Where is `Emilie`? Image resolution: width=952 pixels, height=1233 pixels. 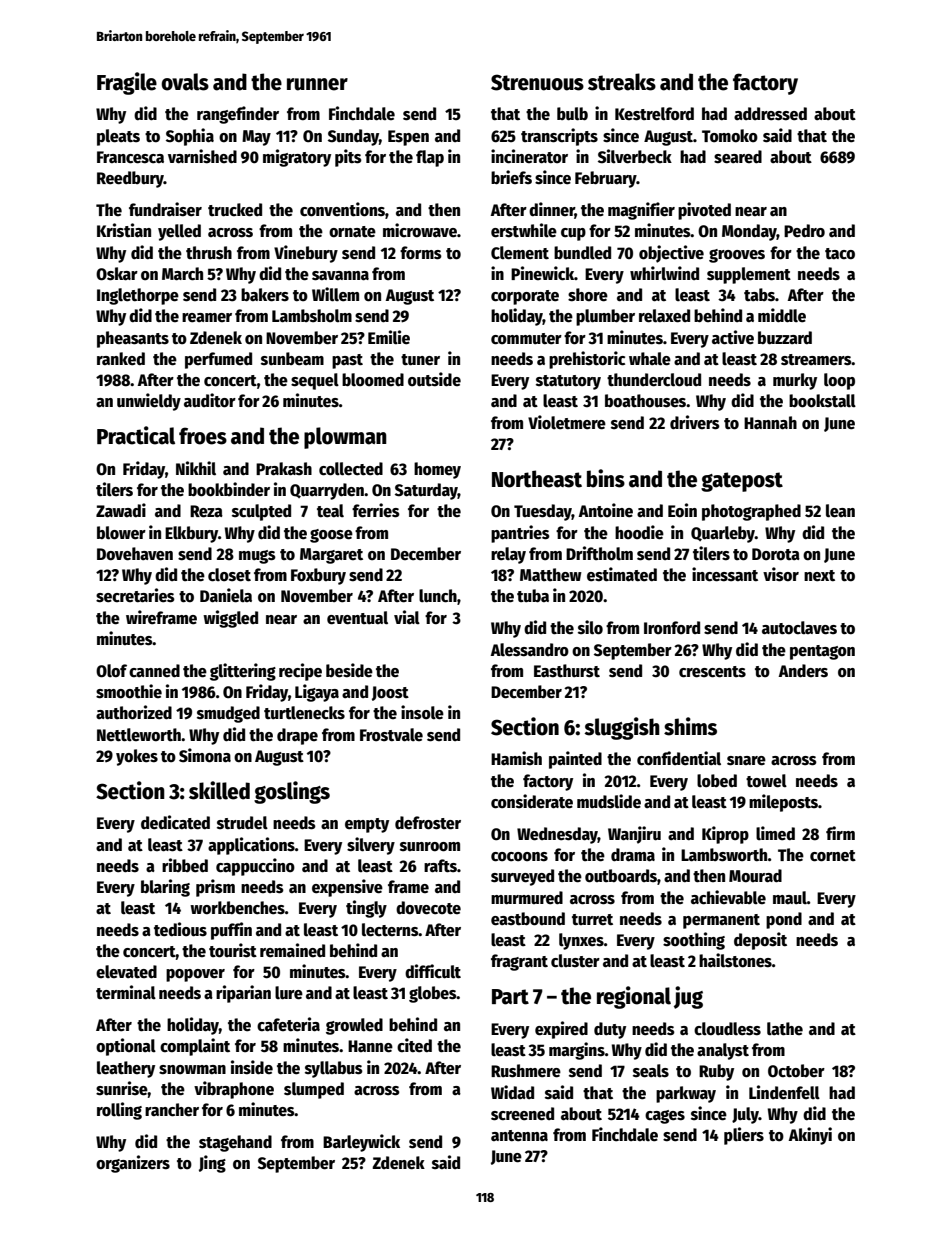 Emilie is located at coordinates (389, 337).
